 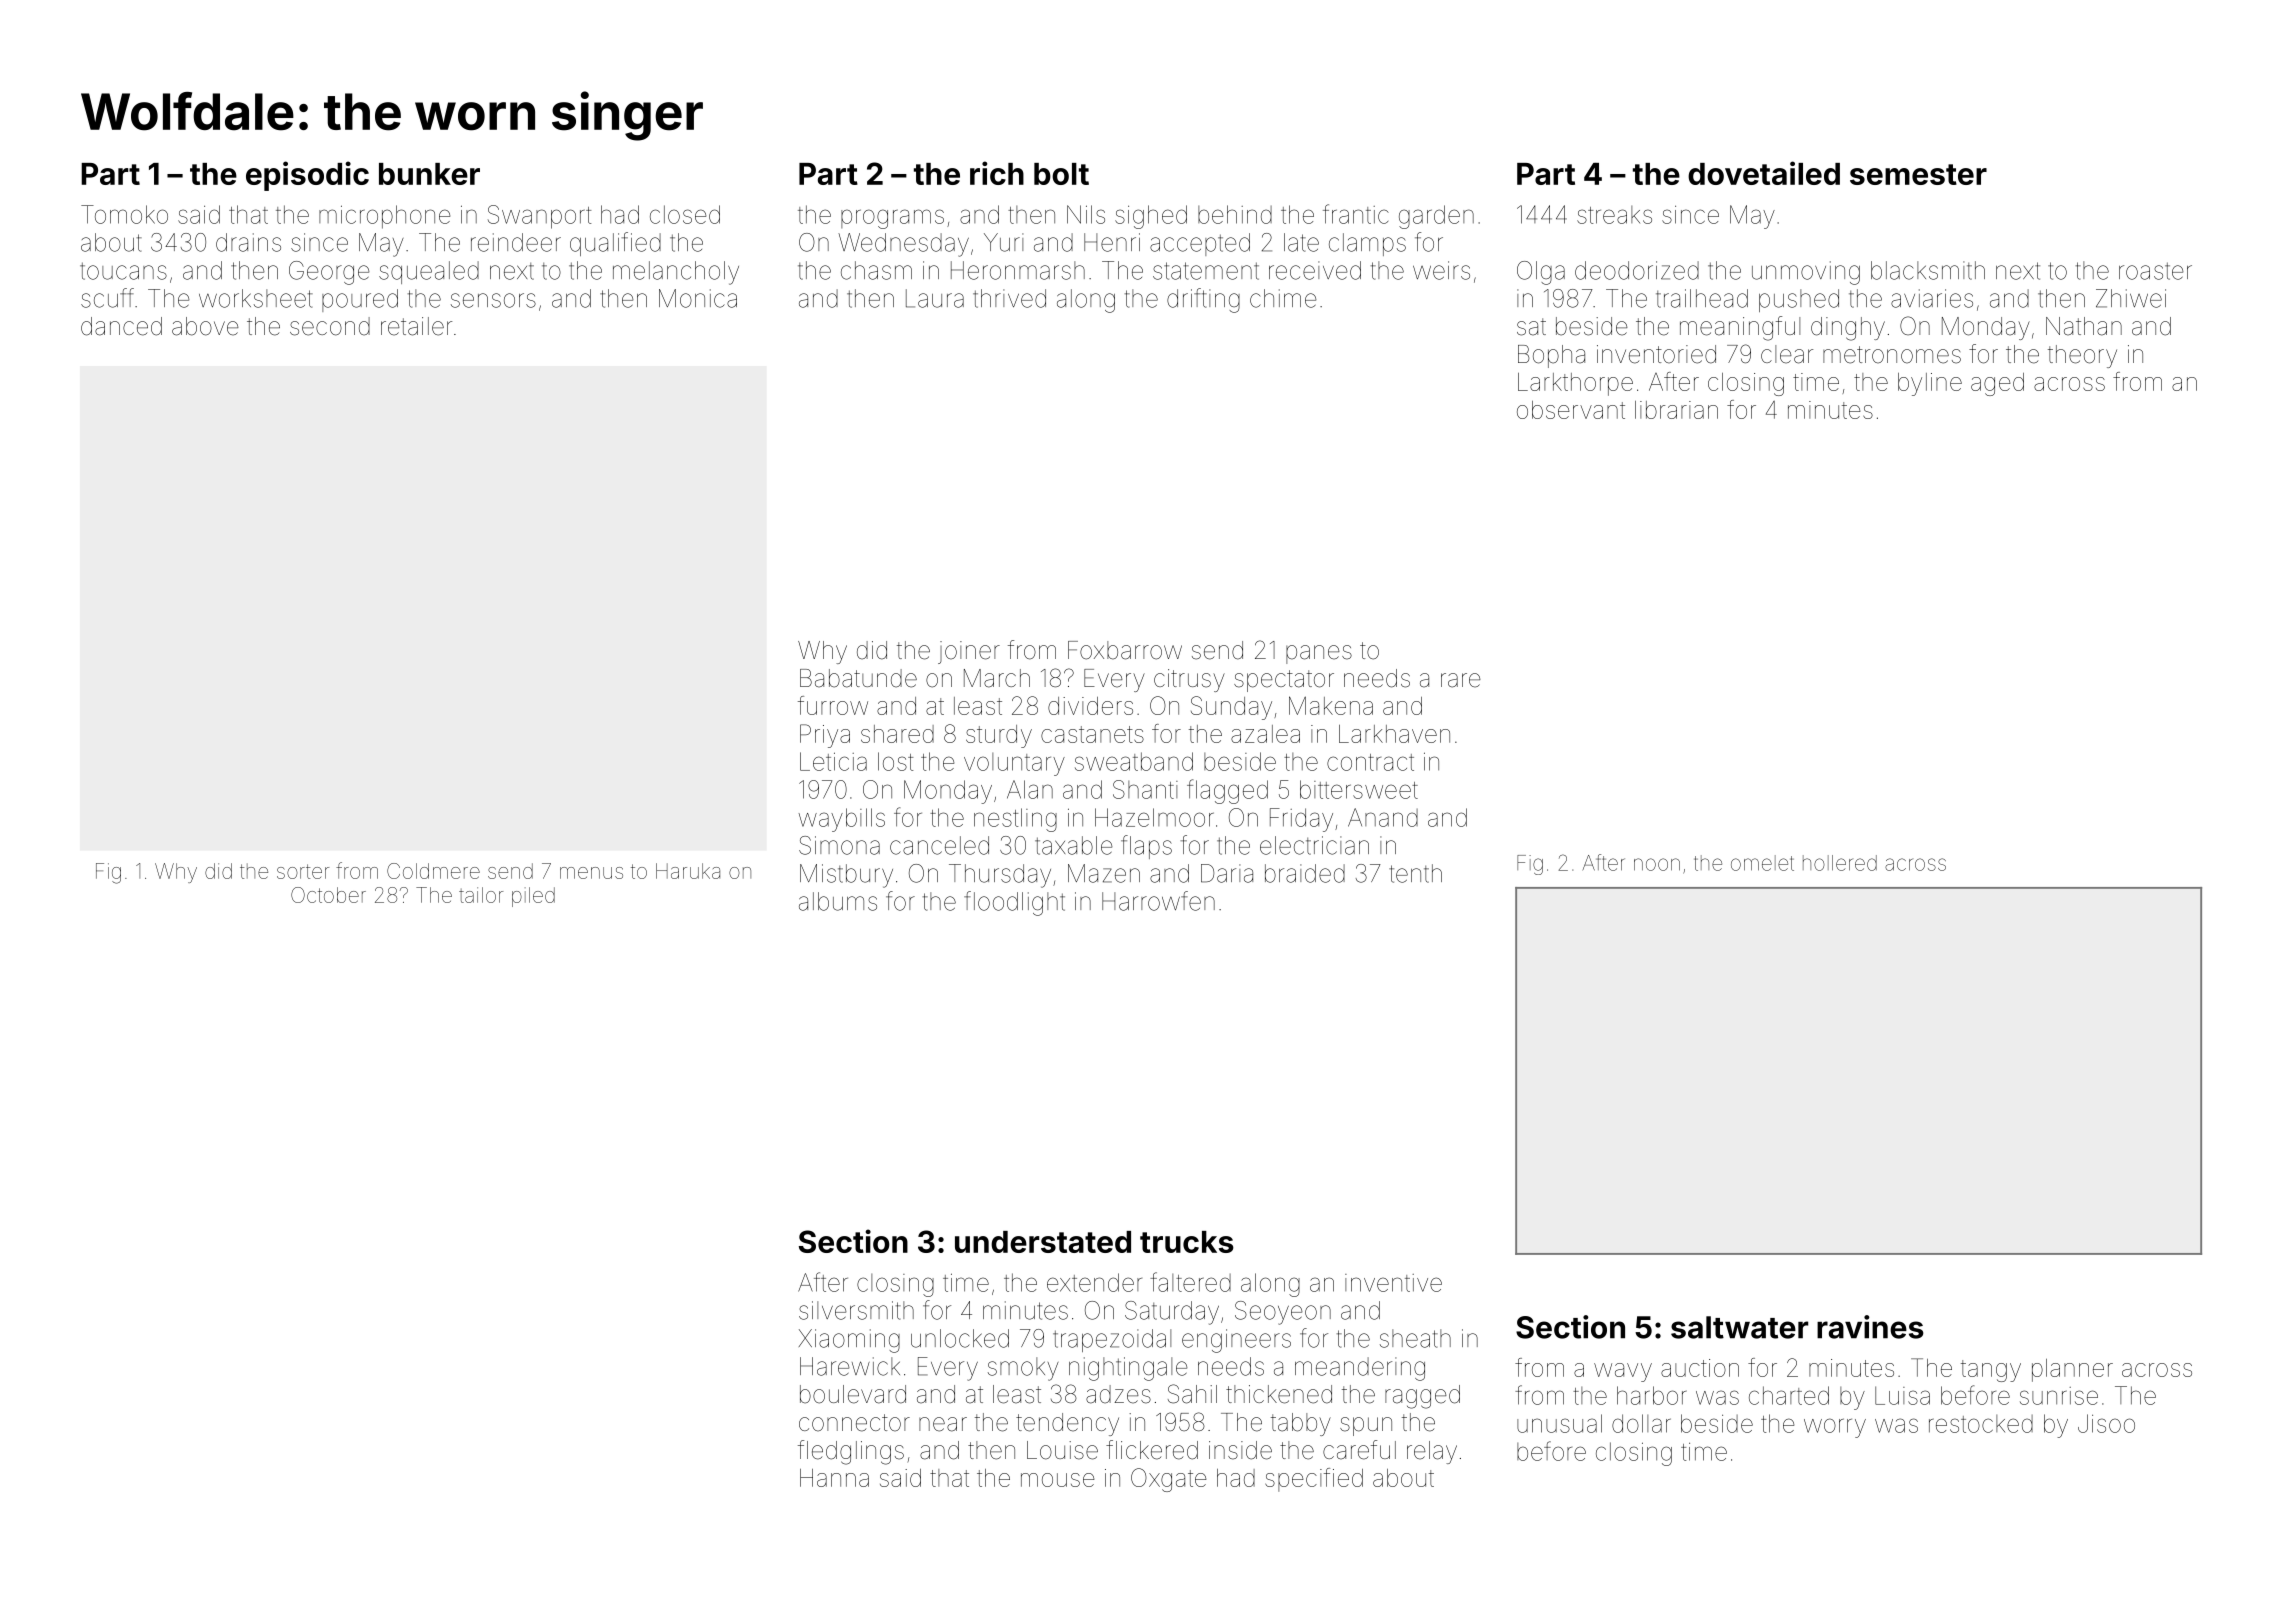 What do you see at coordinates (2082, 356) in the image?
I see `theory` at bounding box center [2082, 356].
